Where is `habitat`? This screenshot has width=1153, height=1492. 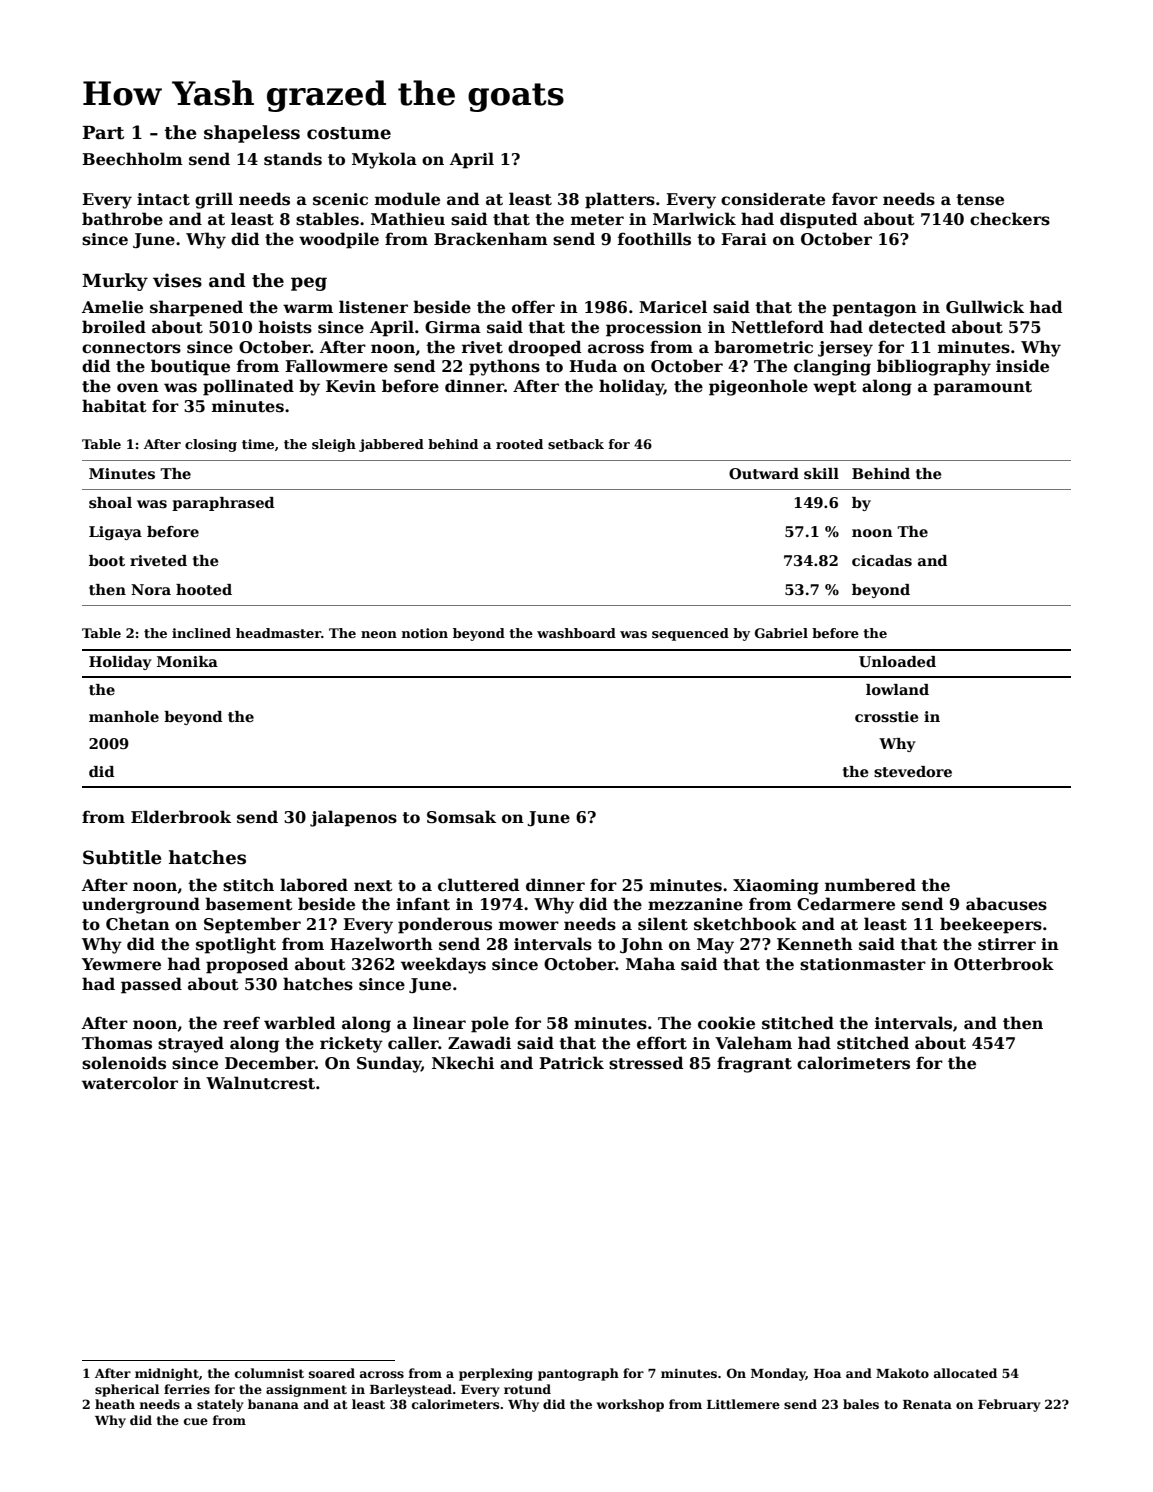 habitat is located at coordinates (114, 406).
